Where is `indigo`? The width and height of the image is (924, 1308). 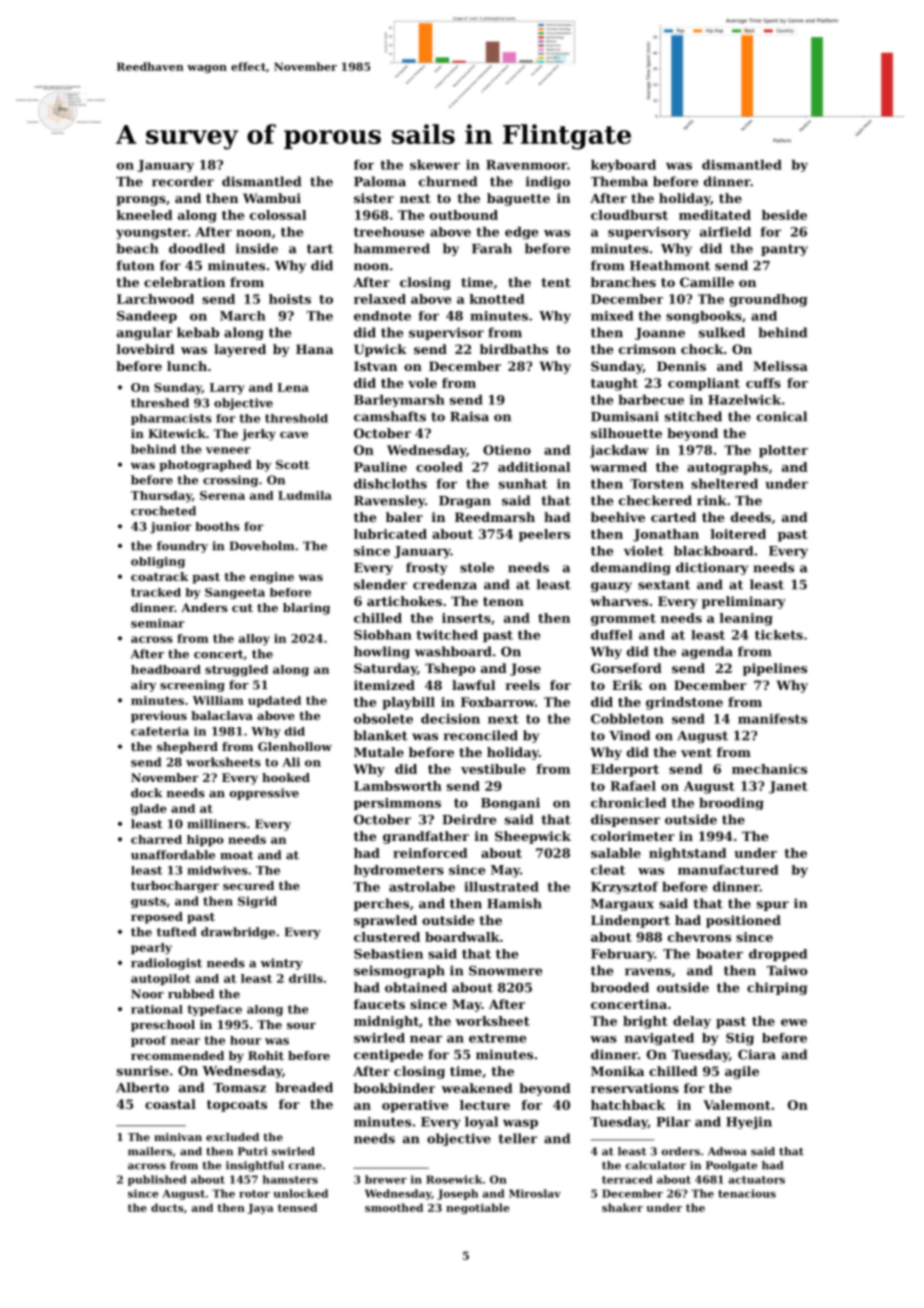
indigo is located at coordinates (548, 182).
